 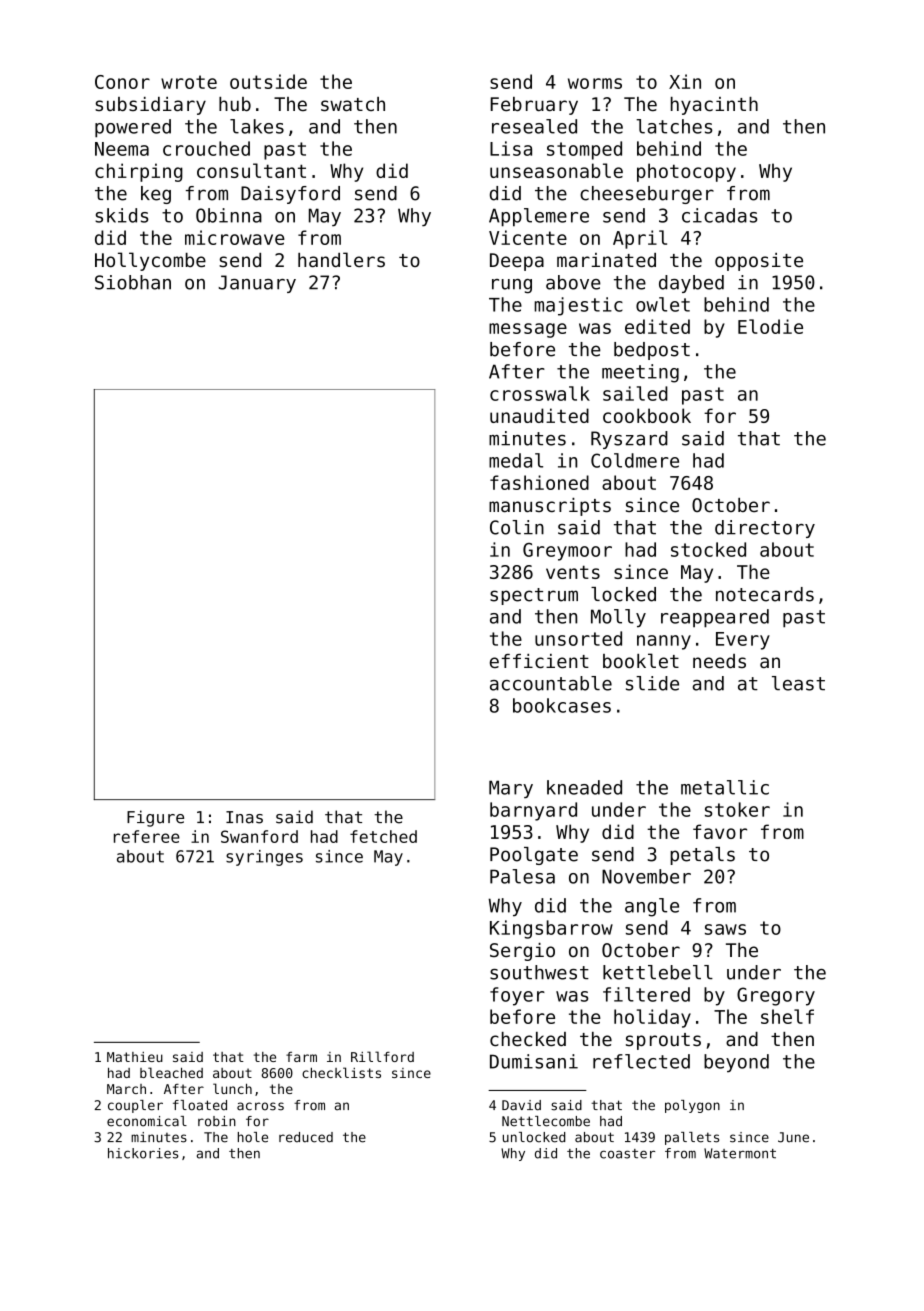 What do you see at coordinates (770, 326) in the screenshot?
I see `Elodie` at bounding box center [770, 326].
